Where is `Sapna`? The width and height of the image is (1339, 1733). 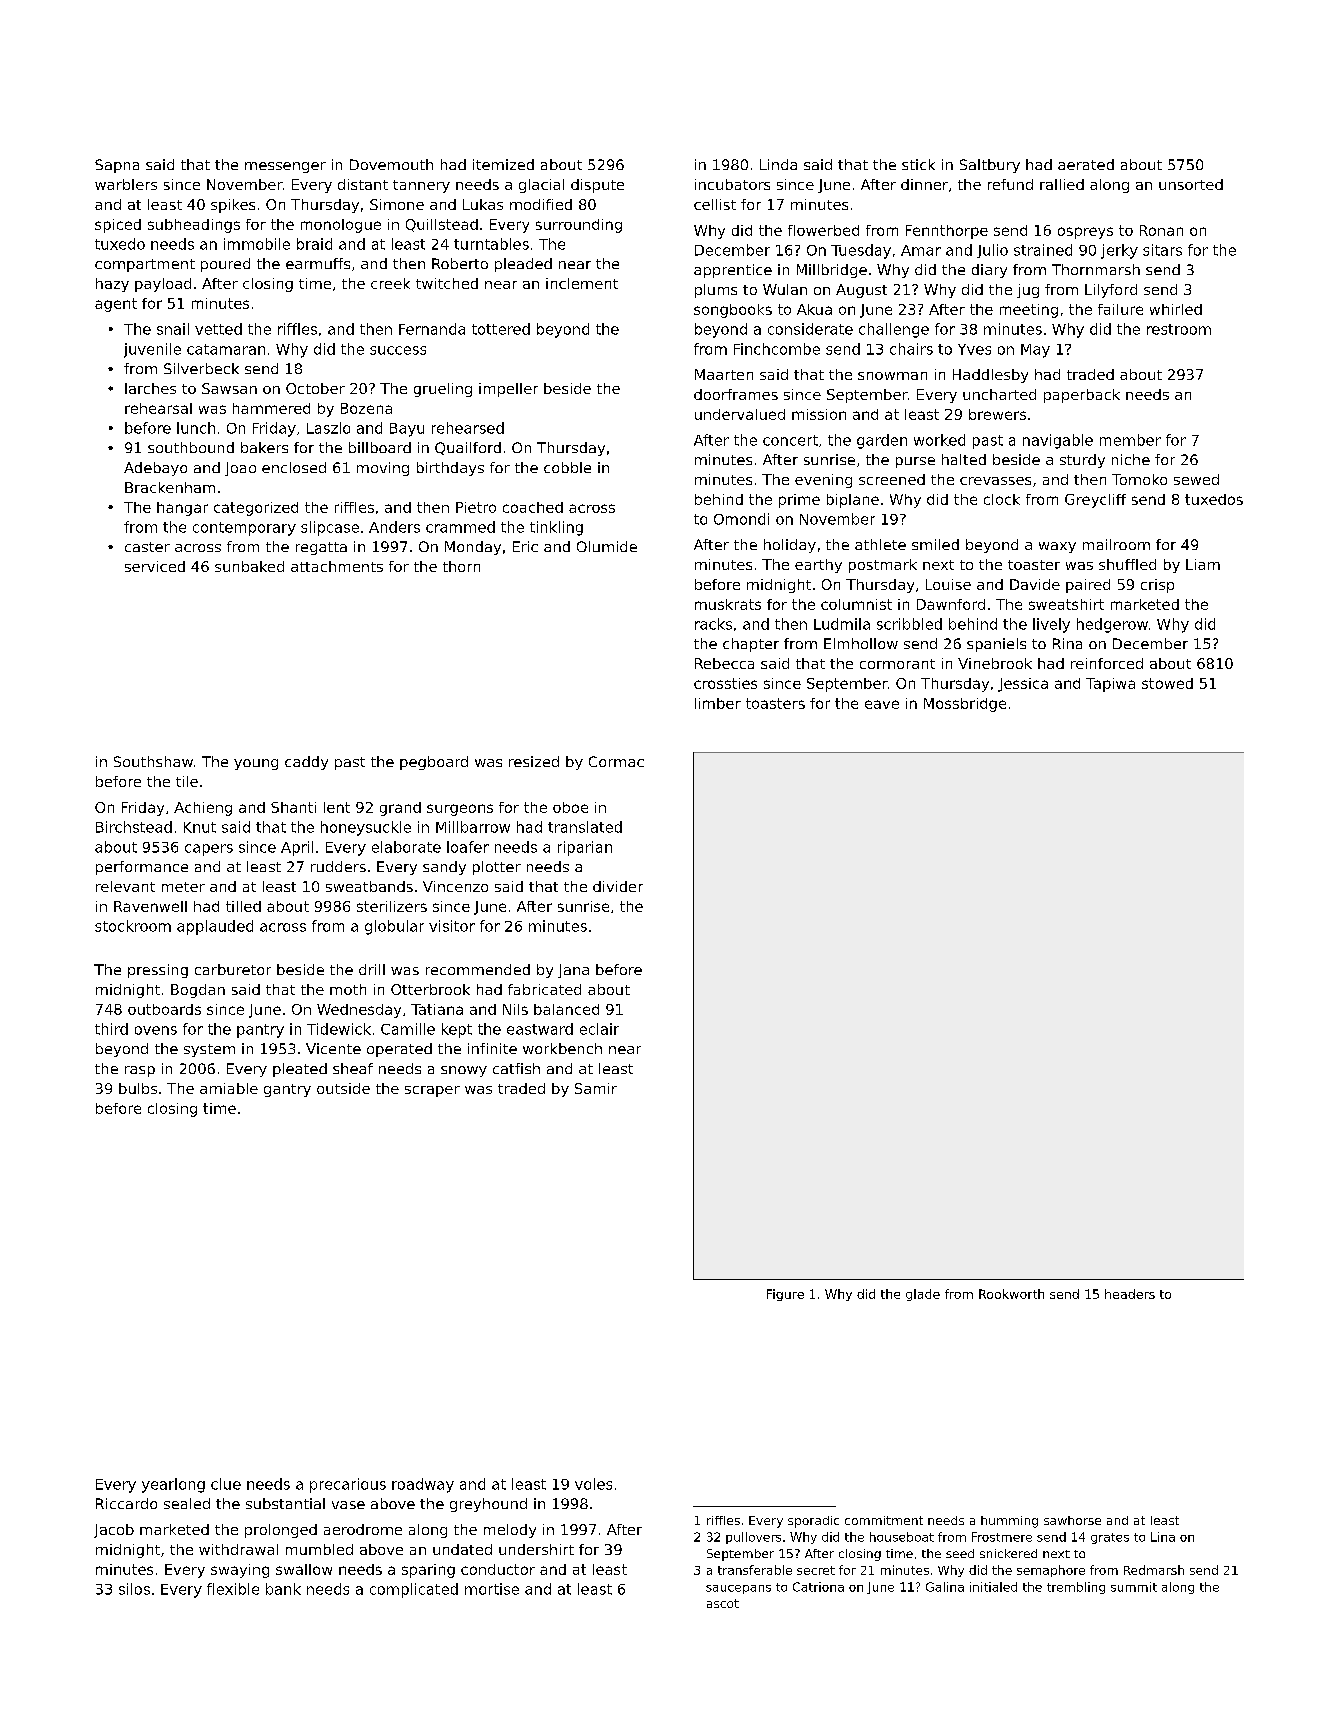 Sapna is located at coordinates (117, 166).
